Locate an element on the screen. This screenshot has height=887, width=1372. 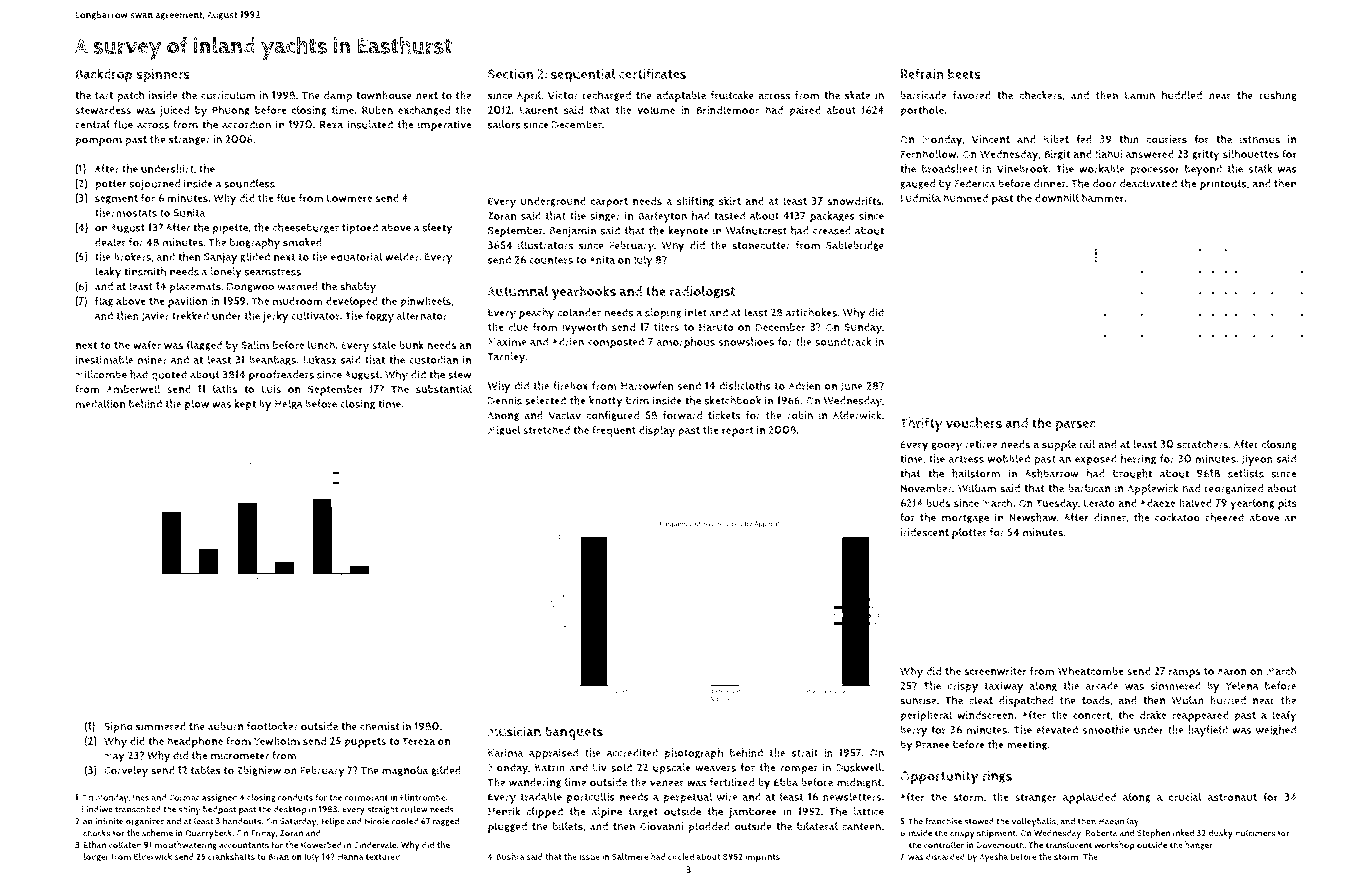
Katrin is located at coordinates (550, 767).
